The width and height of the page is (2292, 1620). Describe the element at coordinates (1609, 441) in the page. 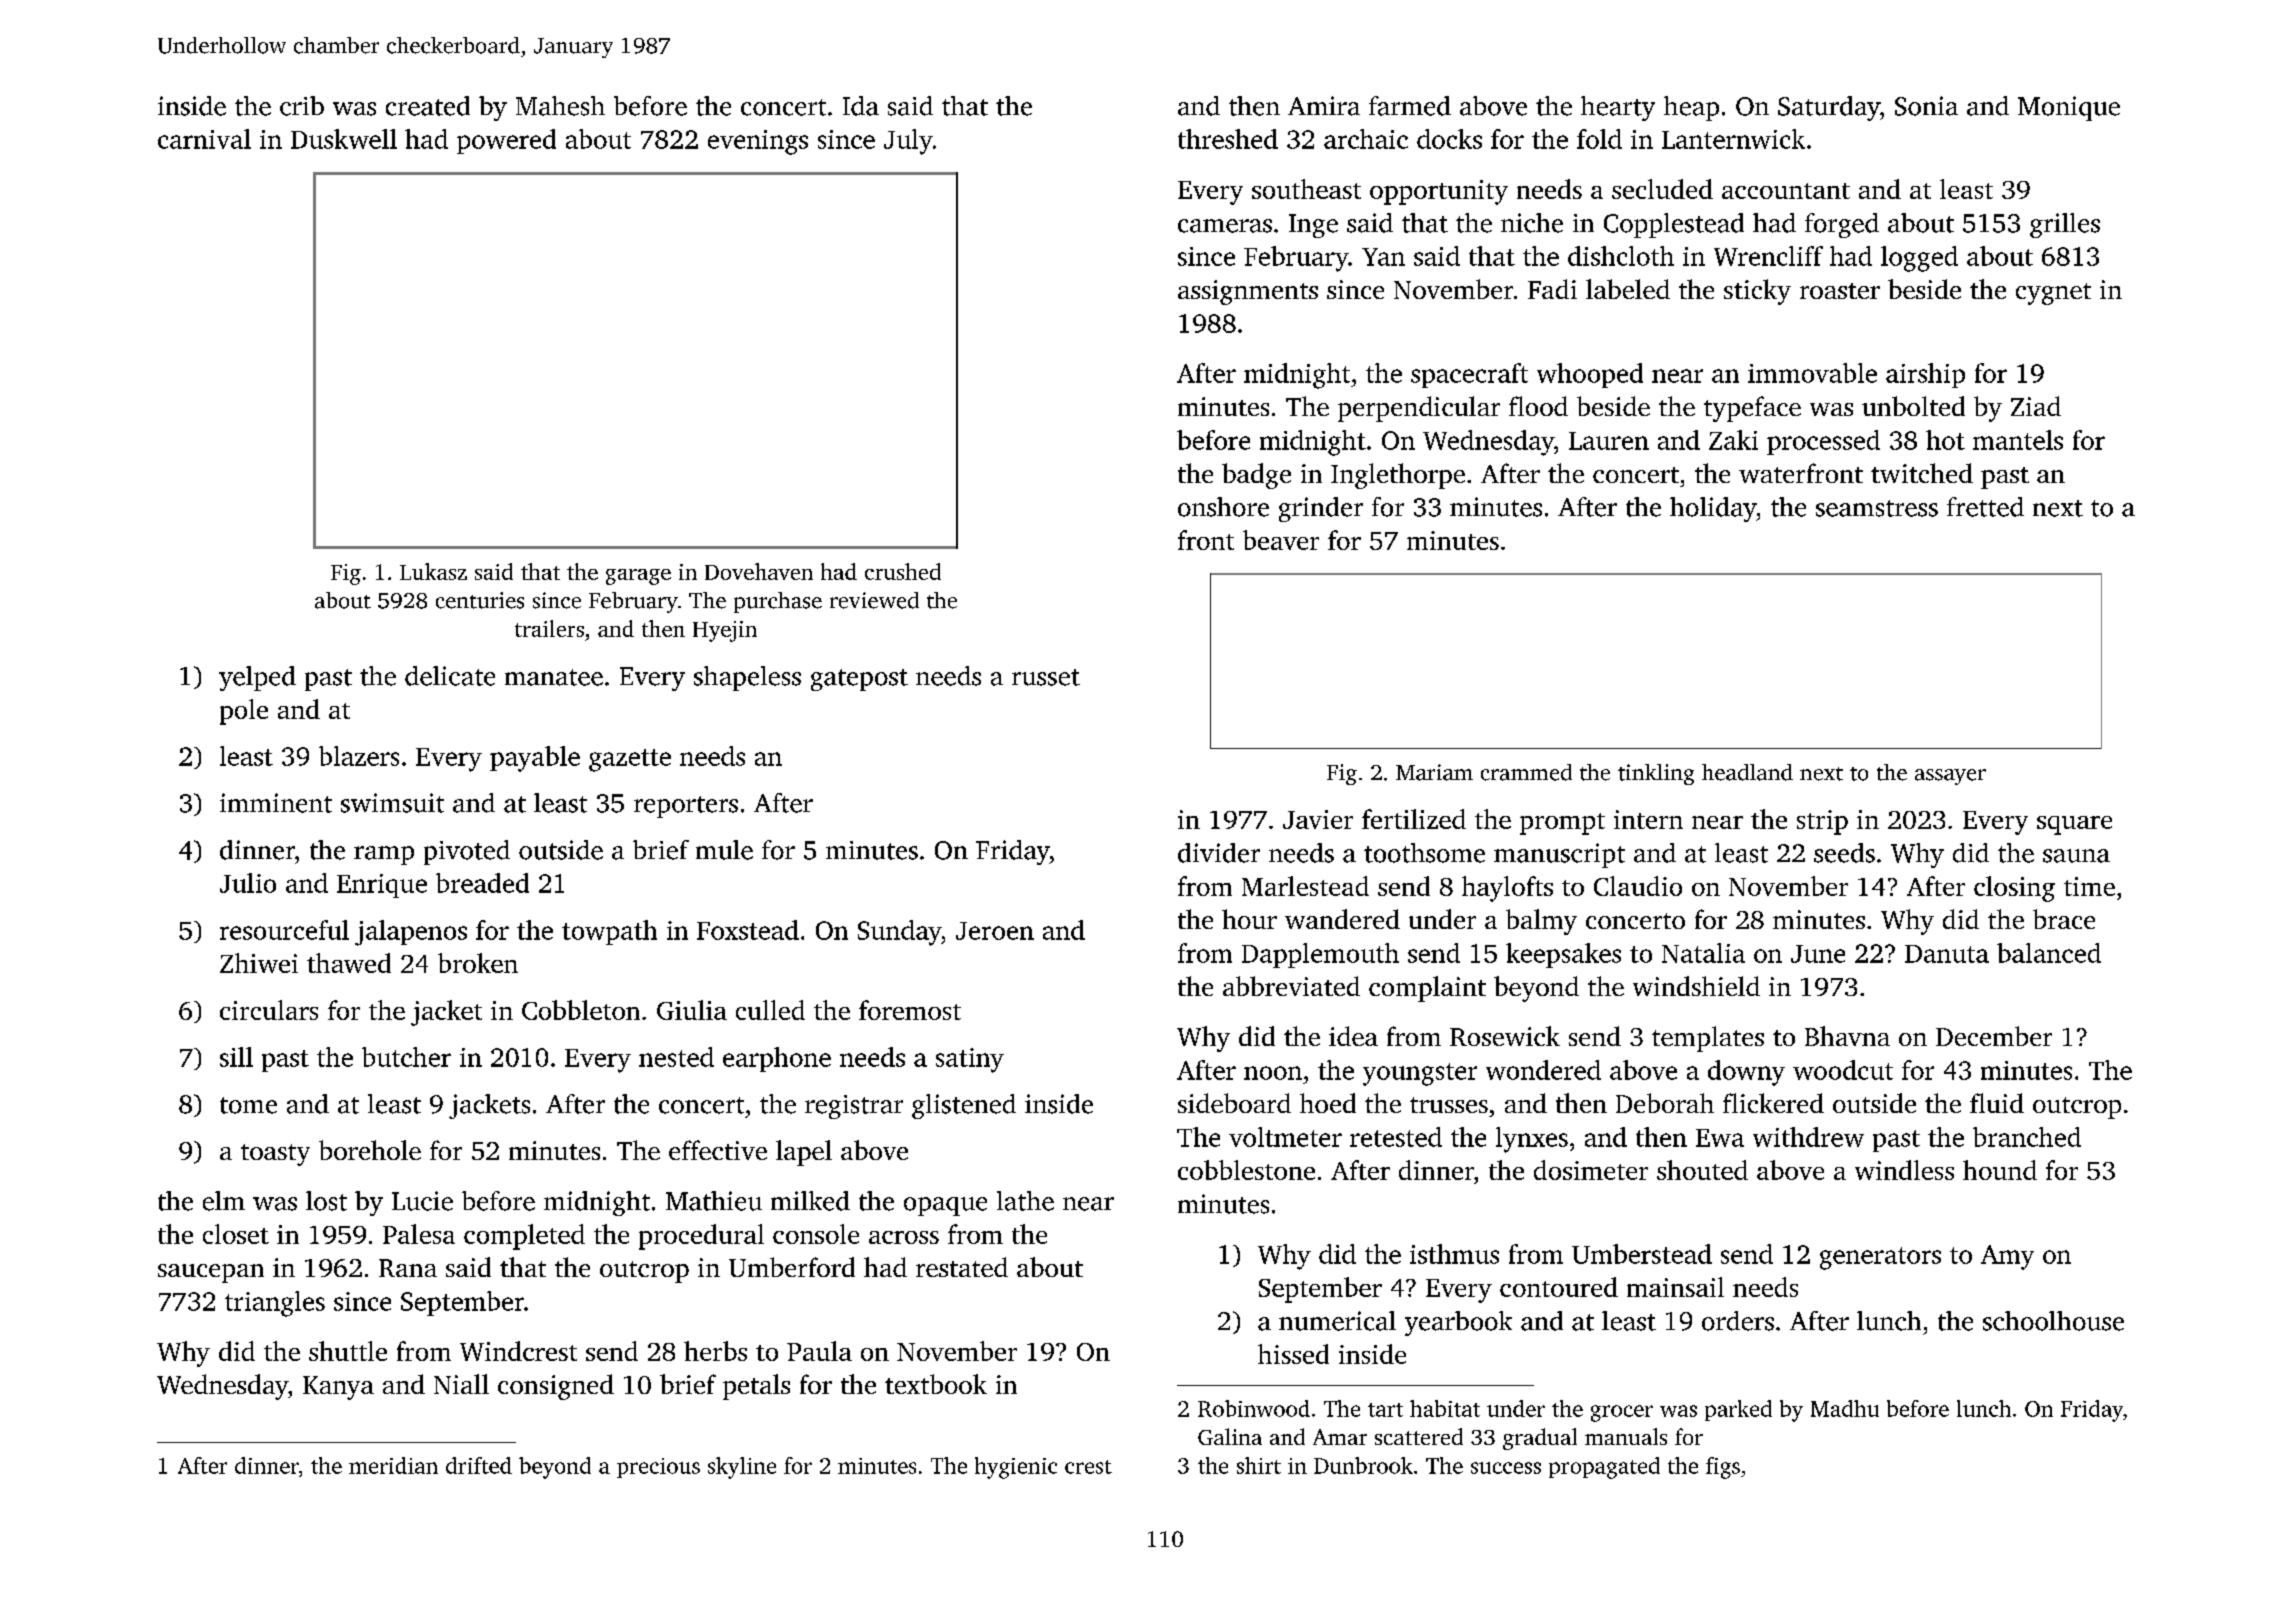

I see `Lauren` at that location.
